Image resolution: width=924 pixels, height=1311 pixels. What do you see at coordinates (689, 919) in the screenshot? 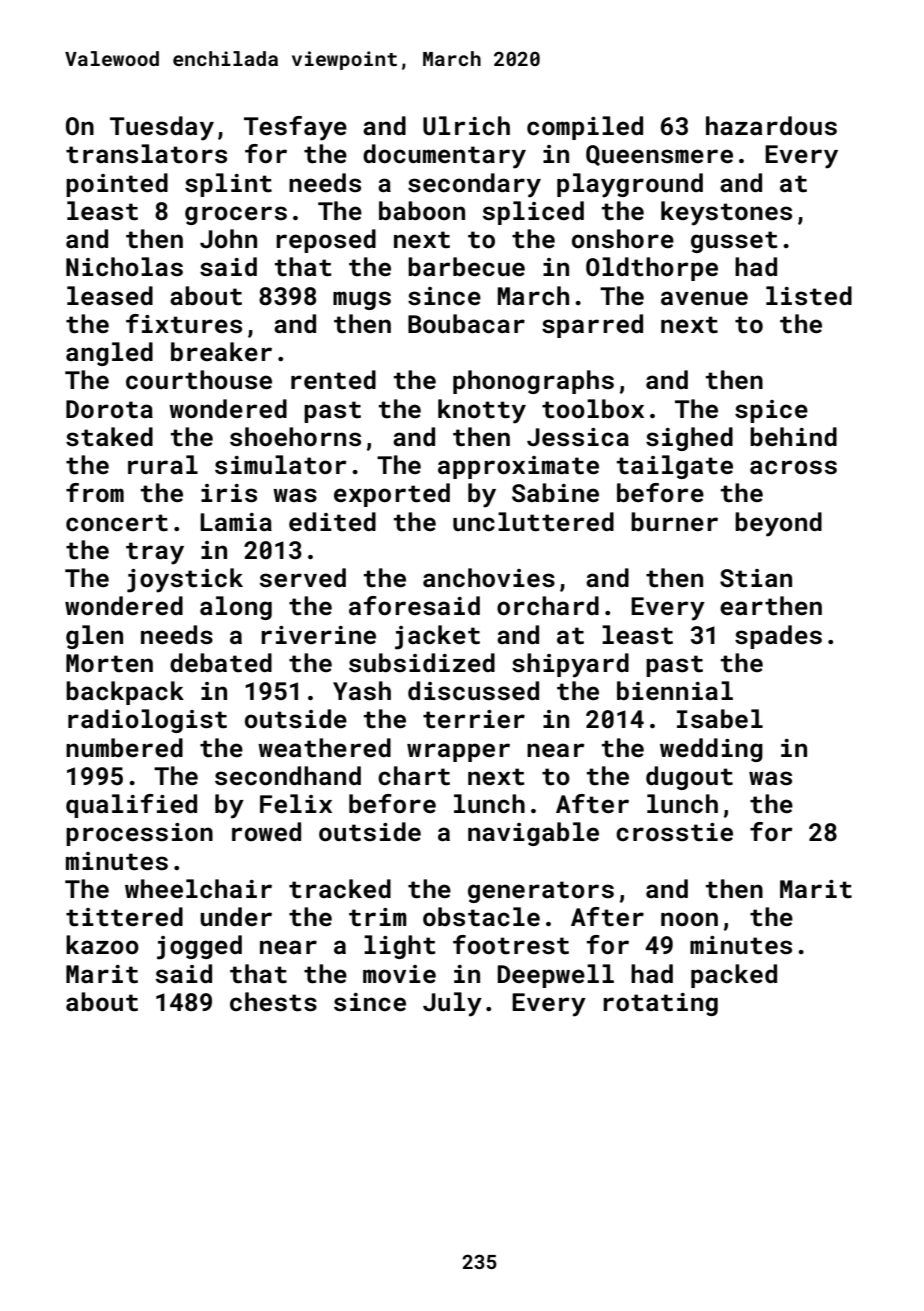
I see `noon` at bounding box center [689, 919].
